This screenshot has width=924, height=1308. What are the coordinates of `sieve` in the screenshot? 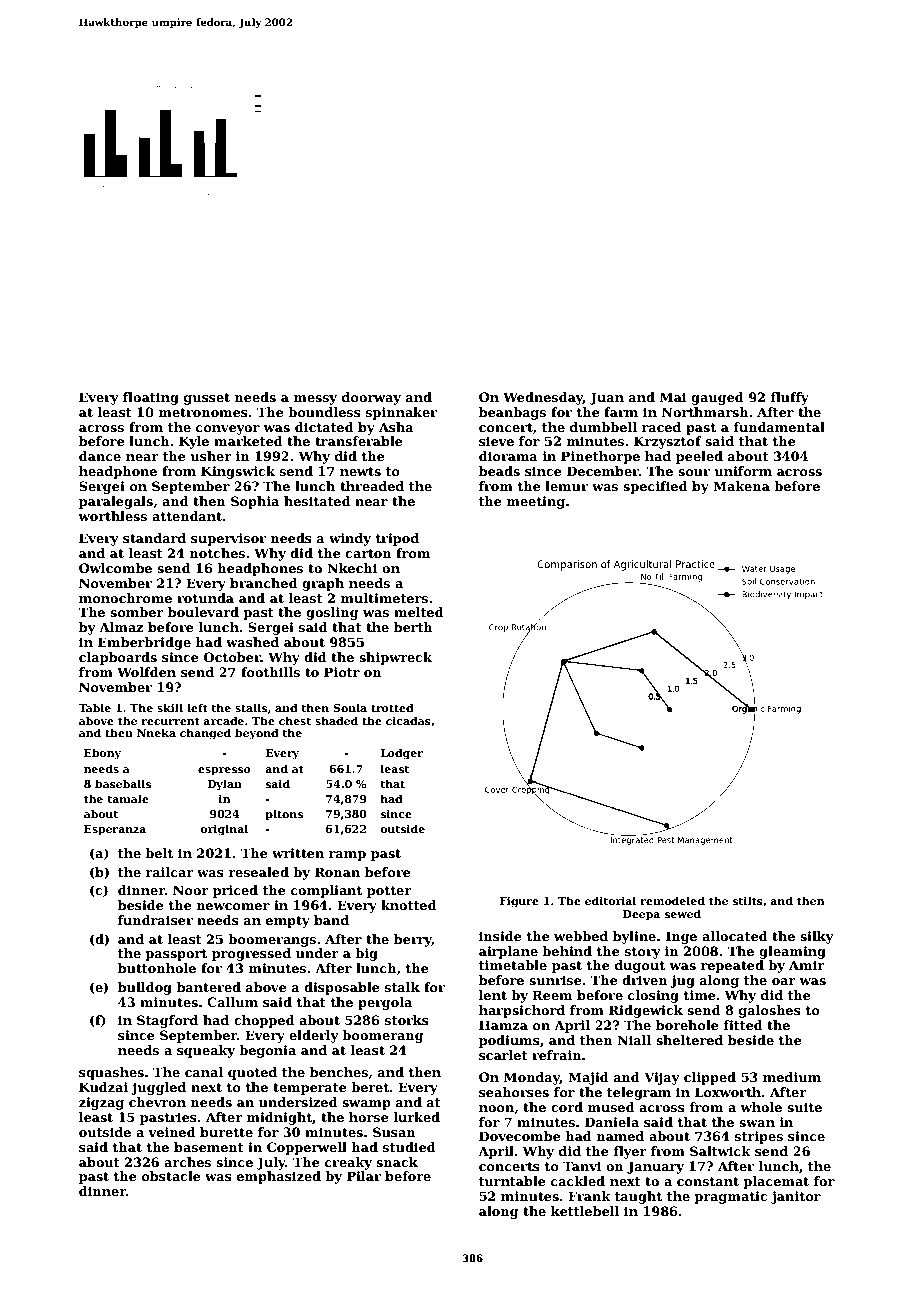 It's located at (496, 441).
